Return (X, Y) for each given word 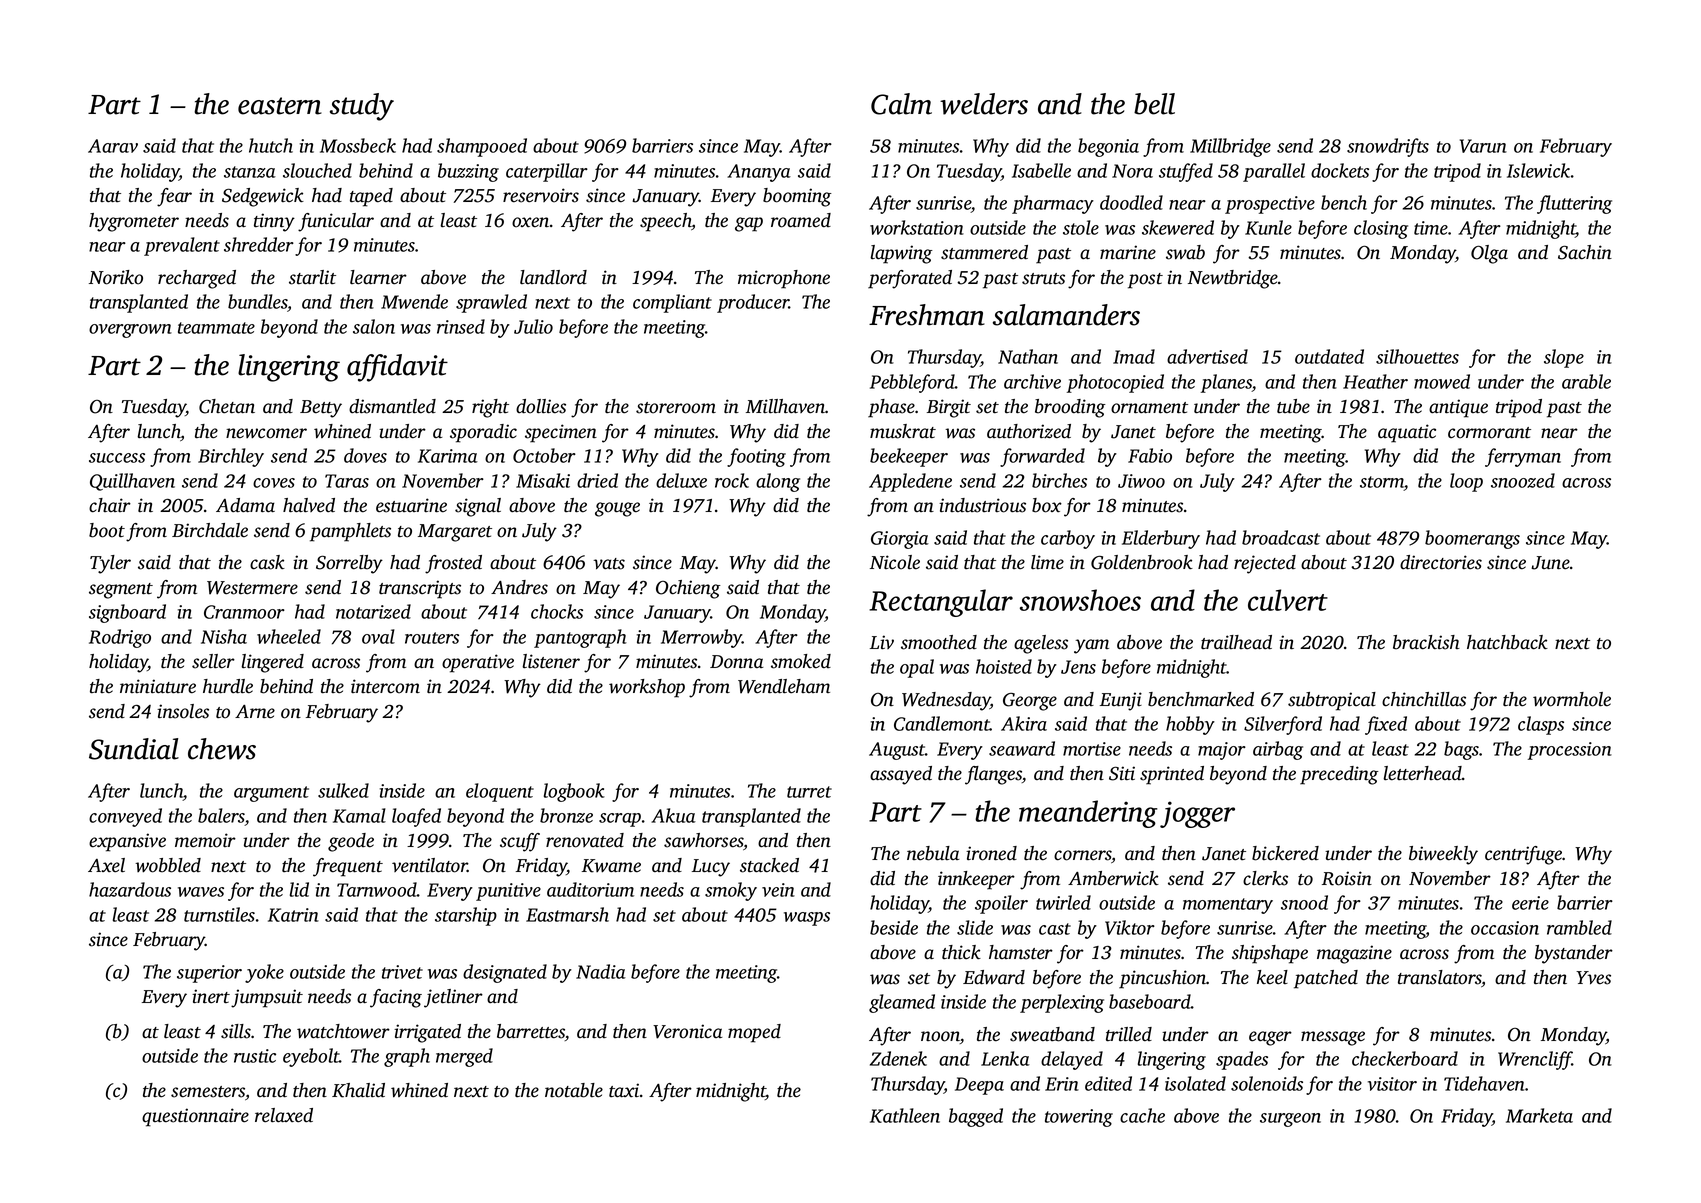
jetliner (453, 998)
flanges (993, 775)
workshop (647, 688)
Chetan (227, 406)
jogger (1197, 814)
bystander (1574, 954)
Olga (1489, 254)
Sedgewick (263, 197)
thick (961, 952)
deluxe (681, 480)
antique (1458, 408)
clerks (1265, 878)
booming (797, 197)
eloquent (500, 792)
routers (432, 638)
